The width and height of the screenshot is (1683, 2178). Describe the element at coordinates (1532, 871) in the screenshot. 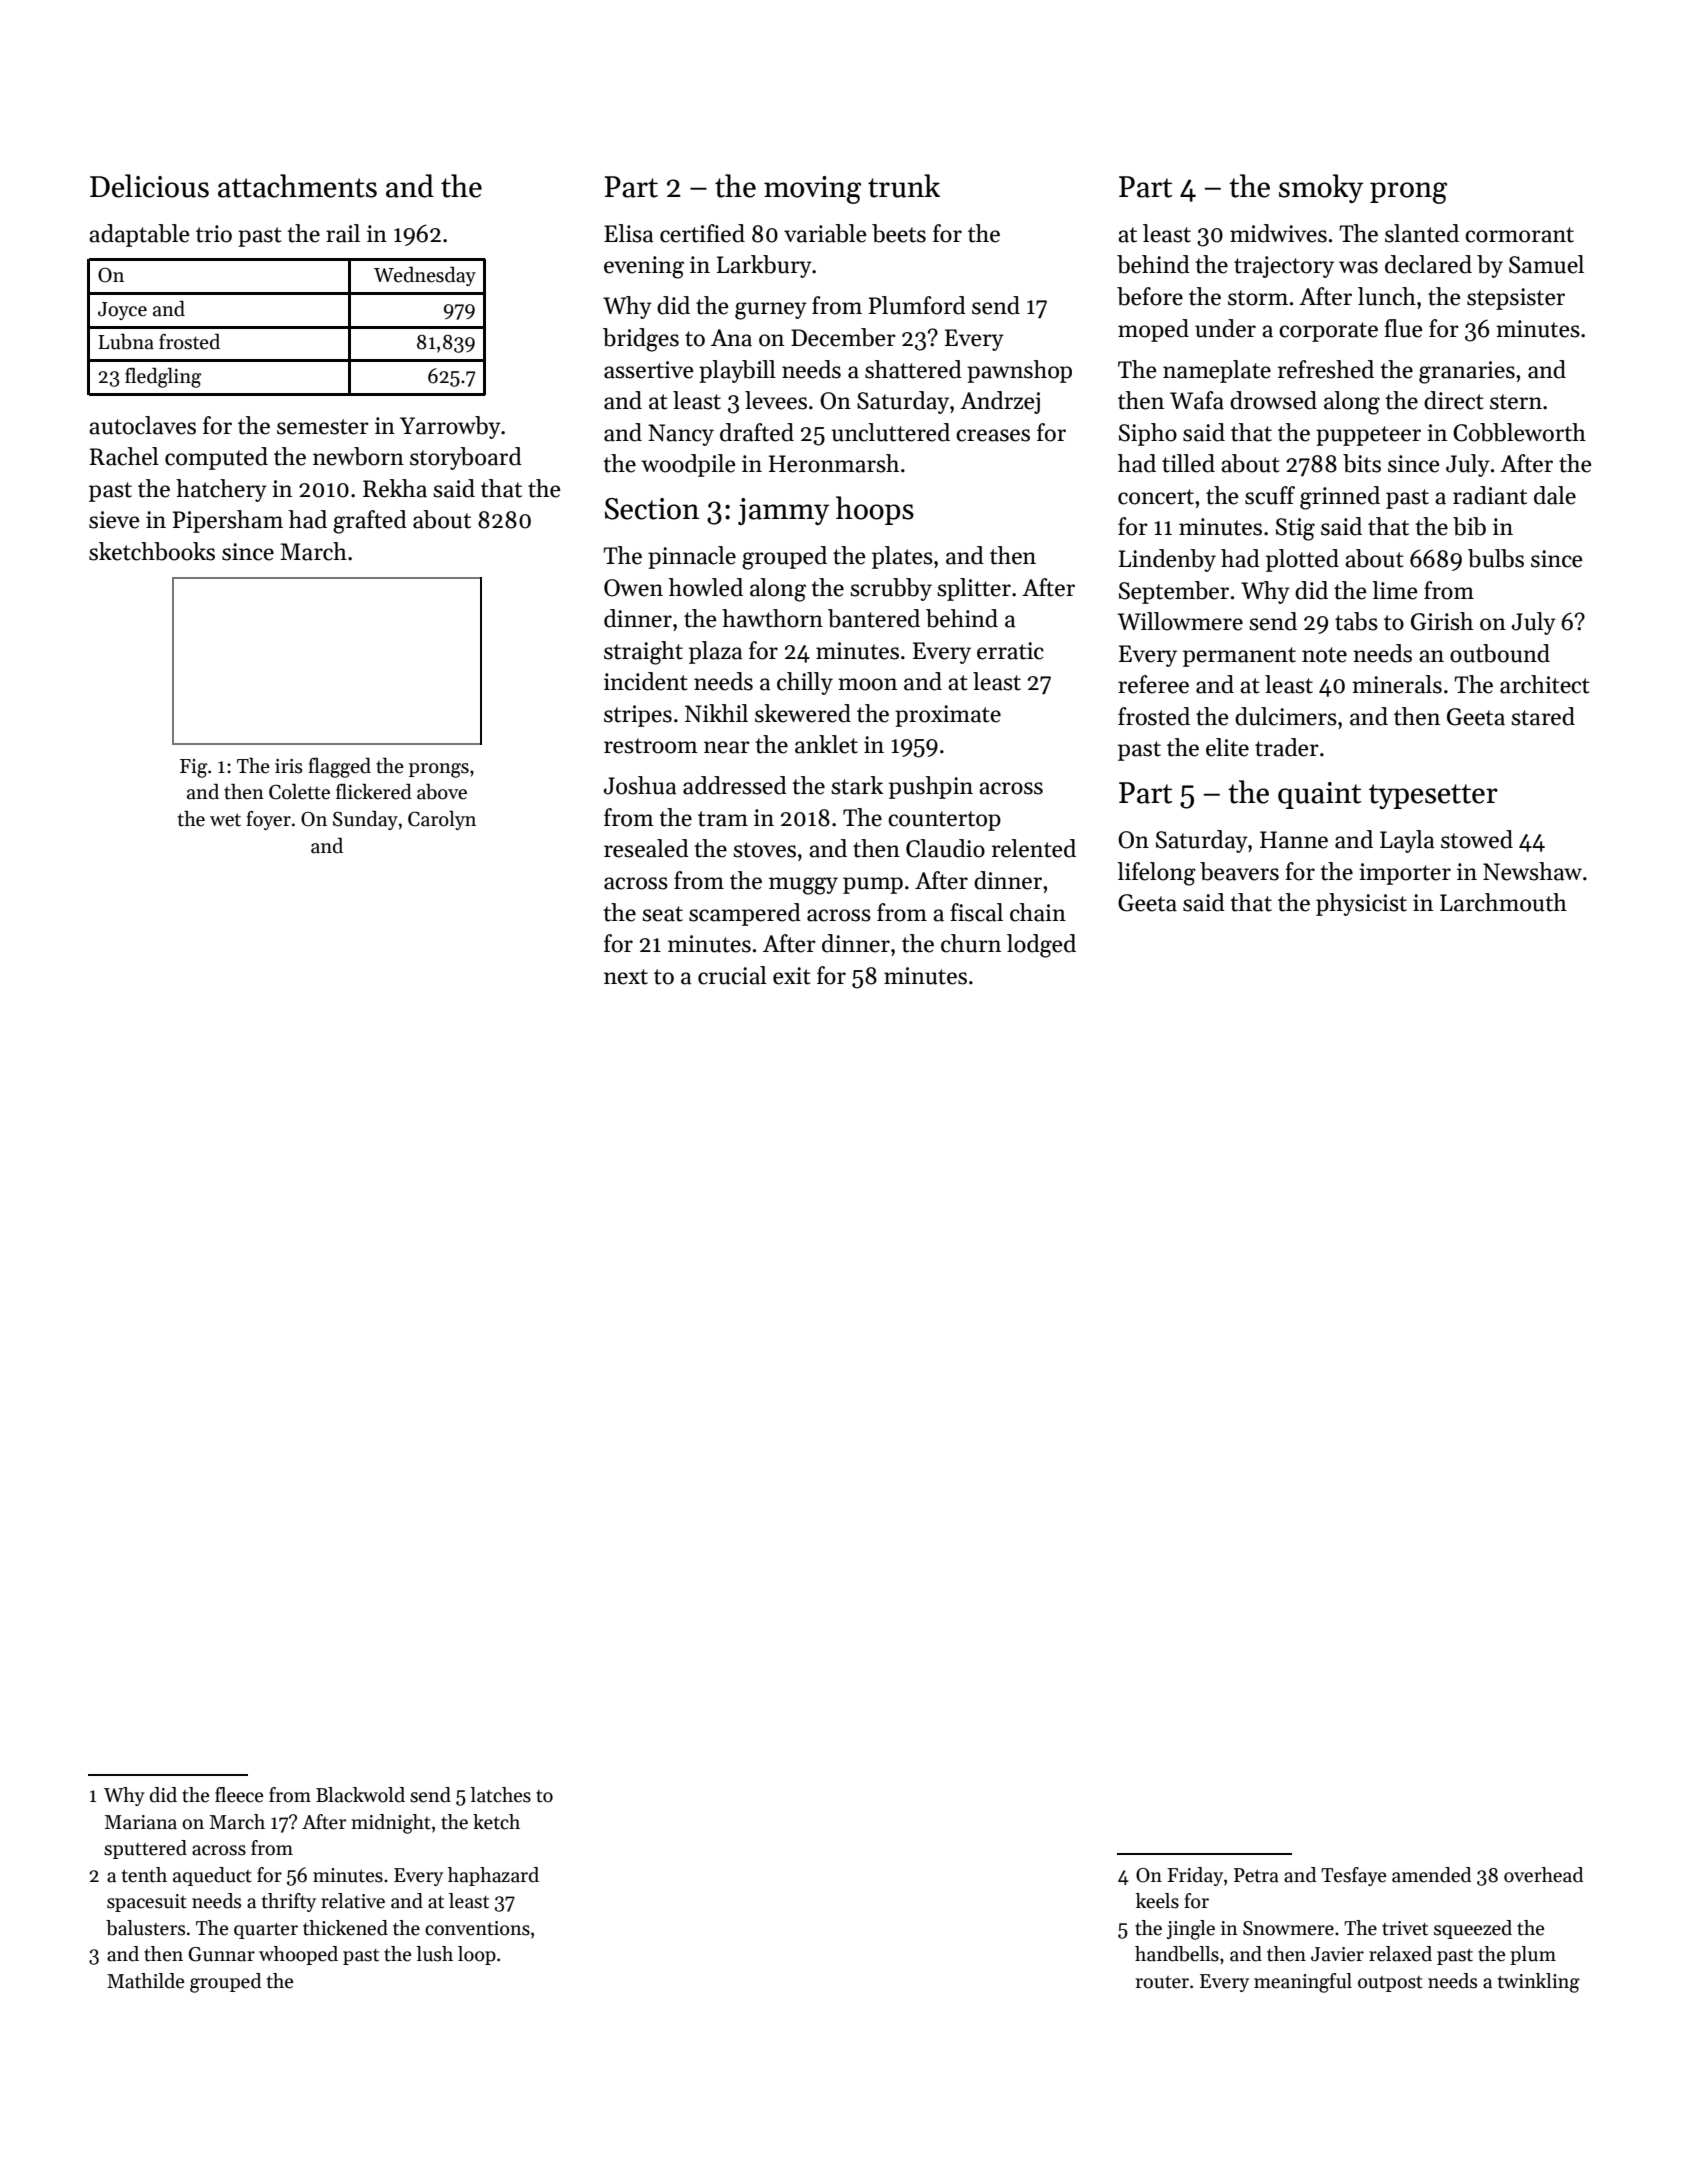

I see `Newshaw` at that location.
